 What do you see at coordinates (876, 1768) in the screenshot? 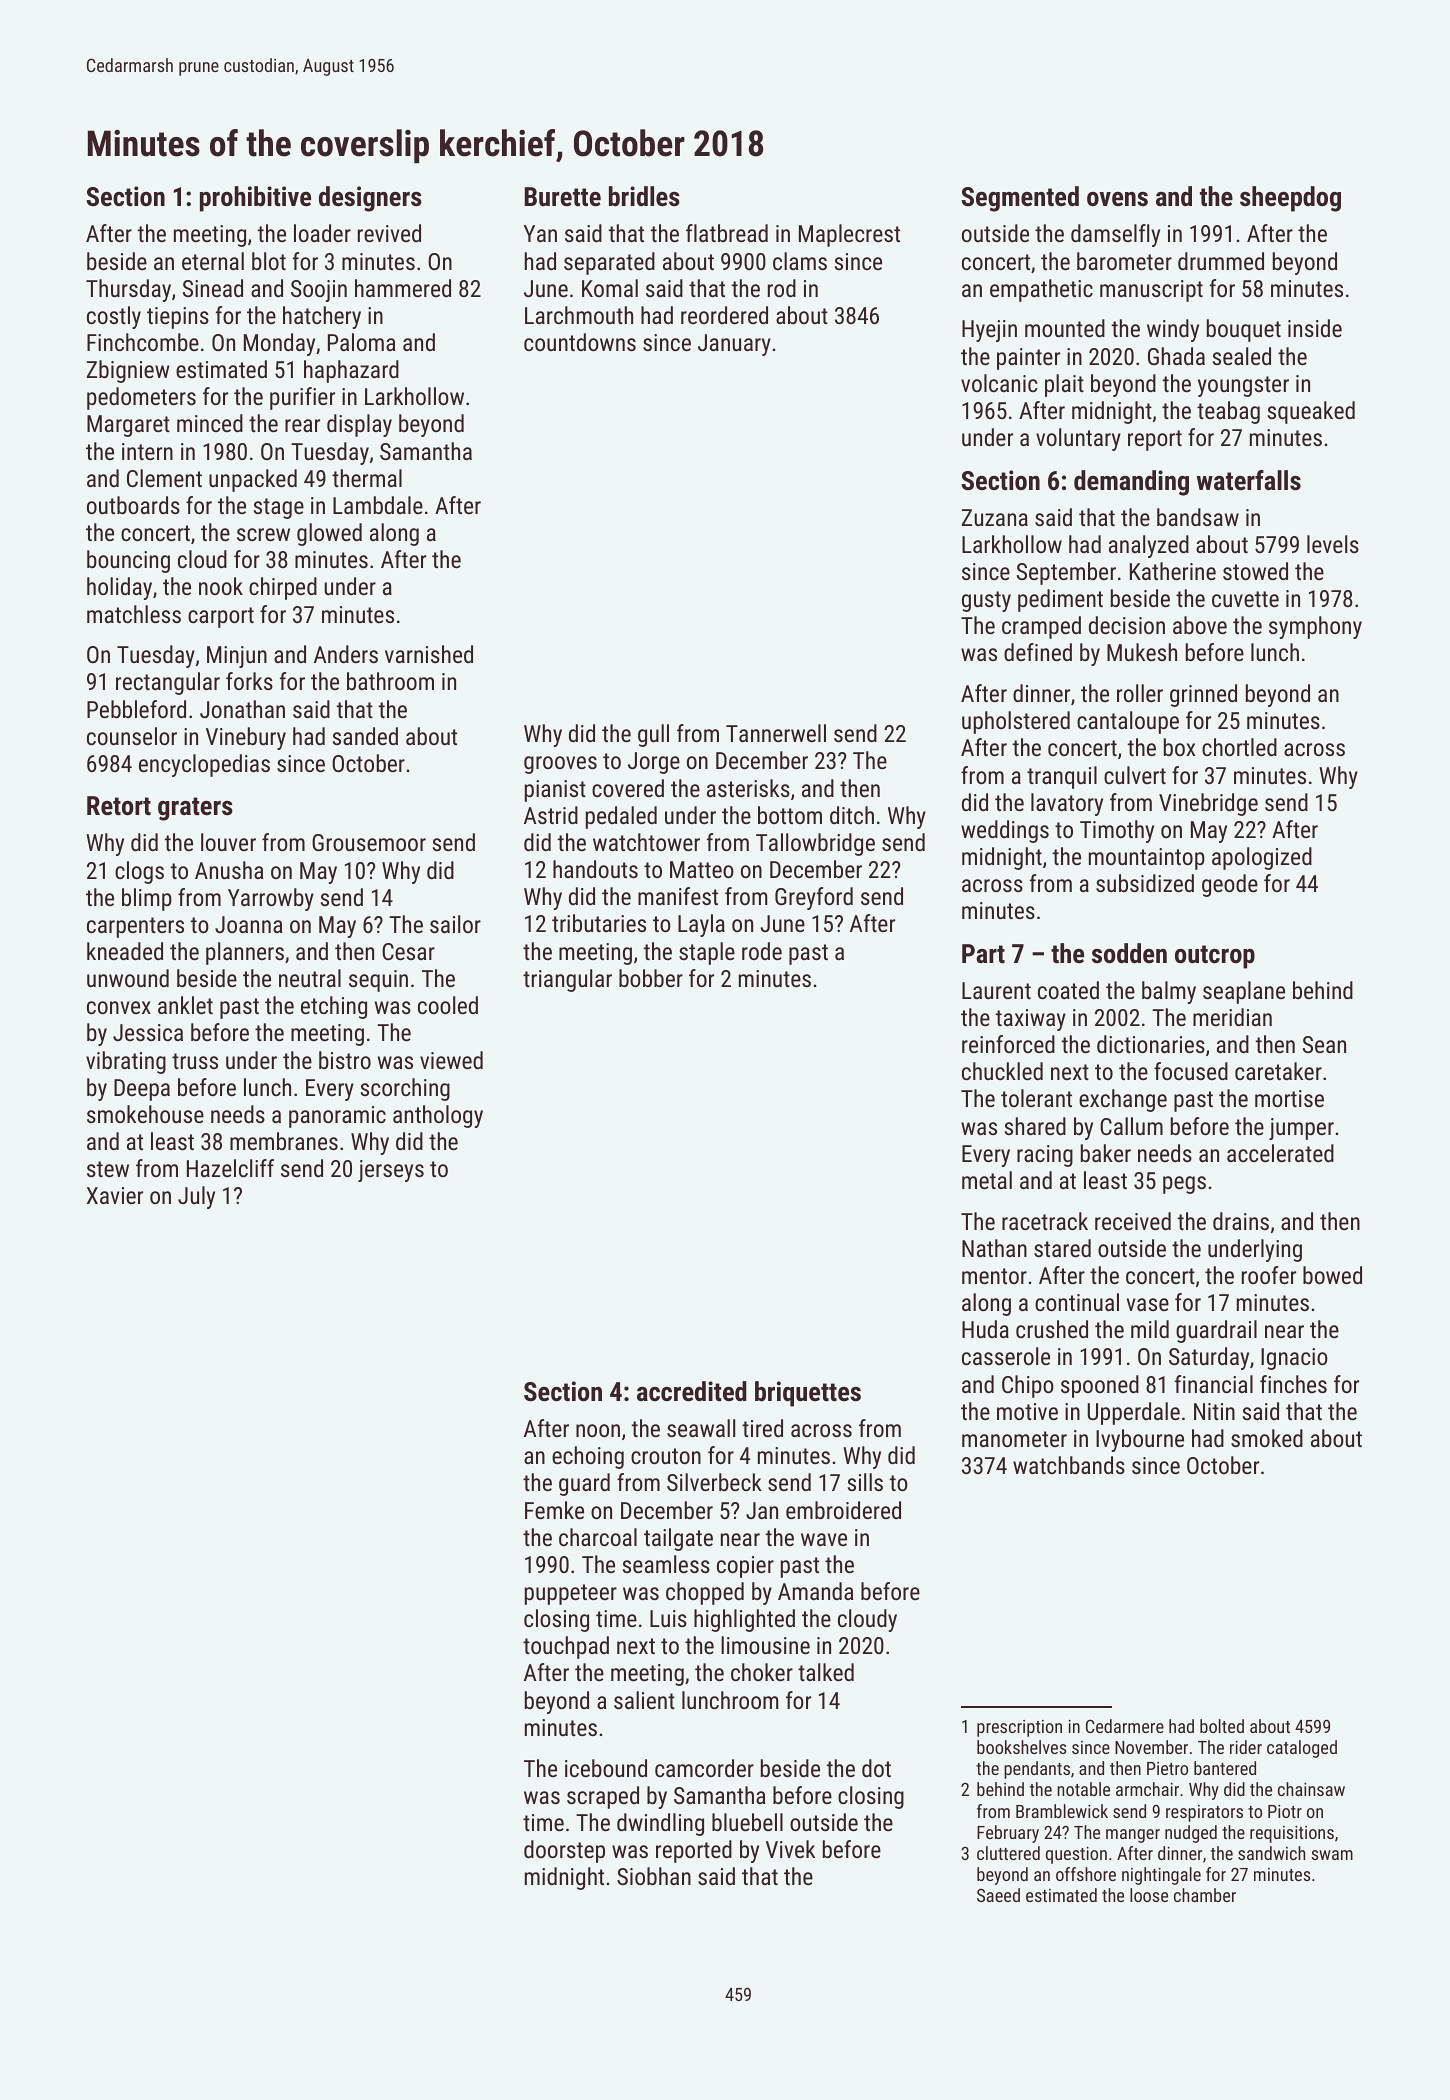
I see `dot` at bounding box center [876, 1768].
